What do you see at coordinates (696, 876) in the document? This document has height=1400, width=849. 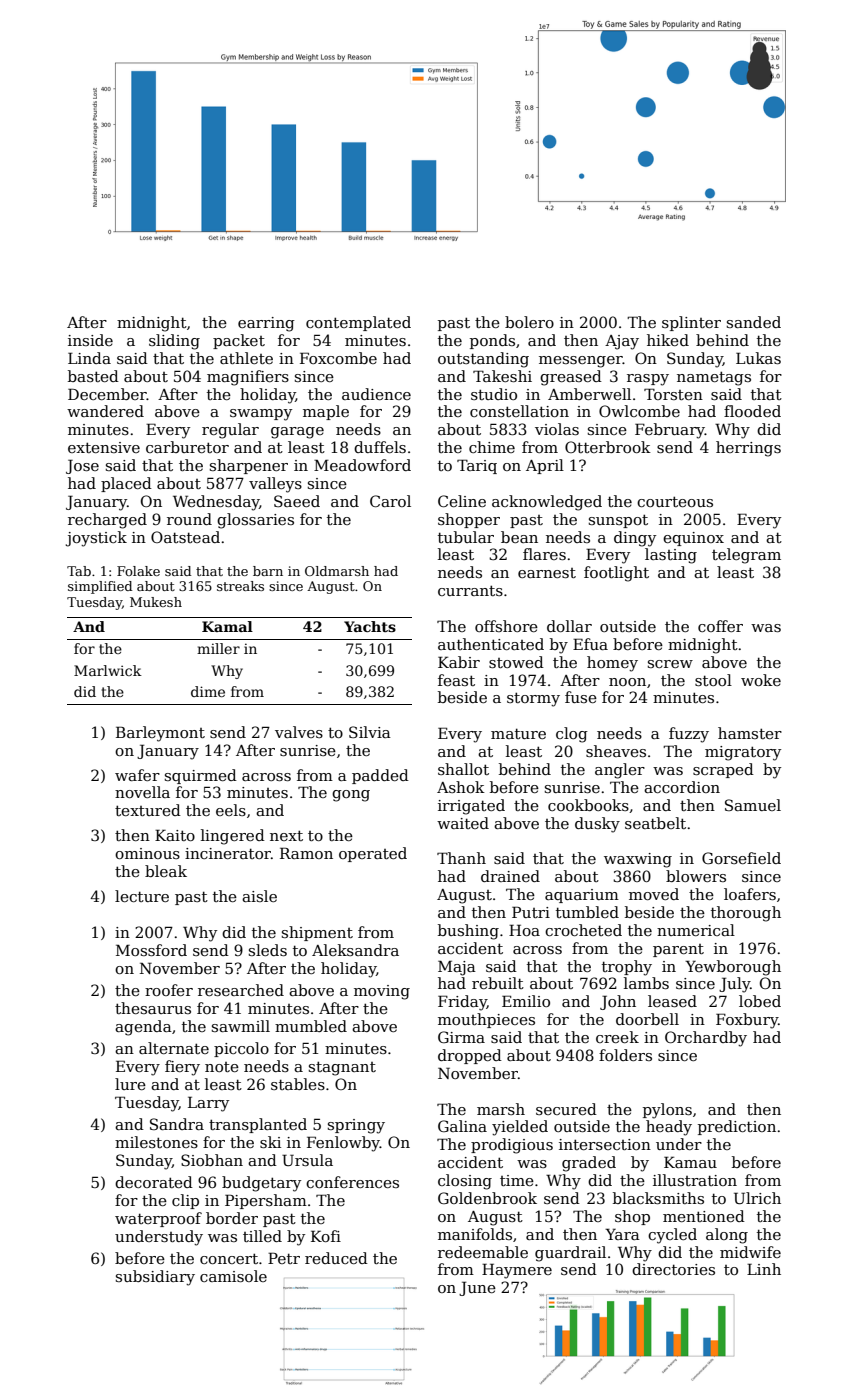 I see `blowers` at bounding box center [696, 876].
